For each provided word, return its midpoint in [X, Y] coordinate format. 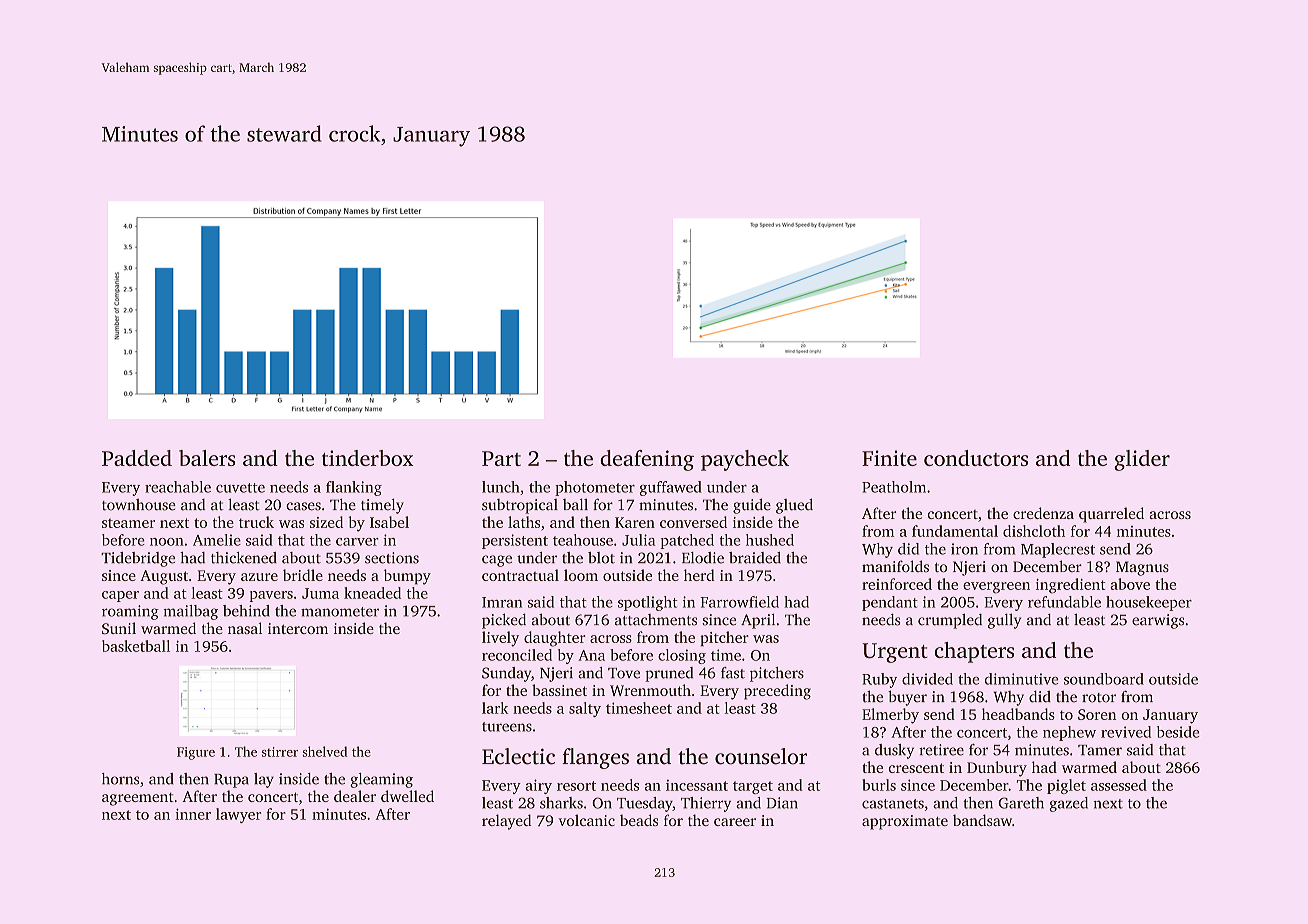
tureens [507, 727]
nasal [245, 628]
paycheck [745, 460]
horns [121, 779]
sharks [561, 803]
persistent [515, 541]
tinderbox [368, 458]
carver [357, 542]
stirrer [280, 752]
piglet [1066, 786]
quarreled [1111, 515]
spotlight [648, 603]
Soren [1097, 714]
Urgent [895, 653]
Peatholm [894, 487]
